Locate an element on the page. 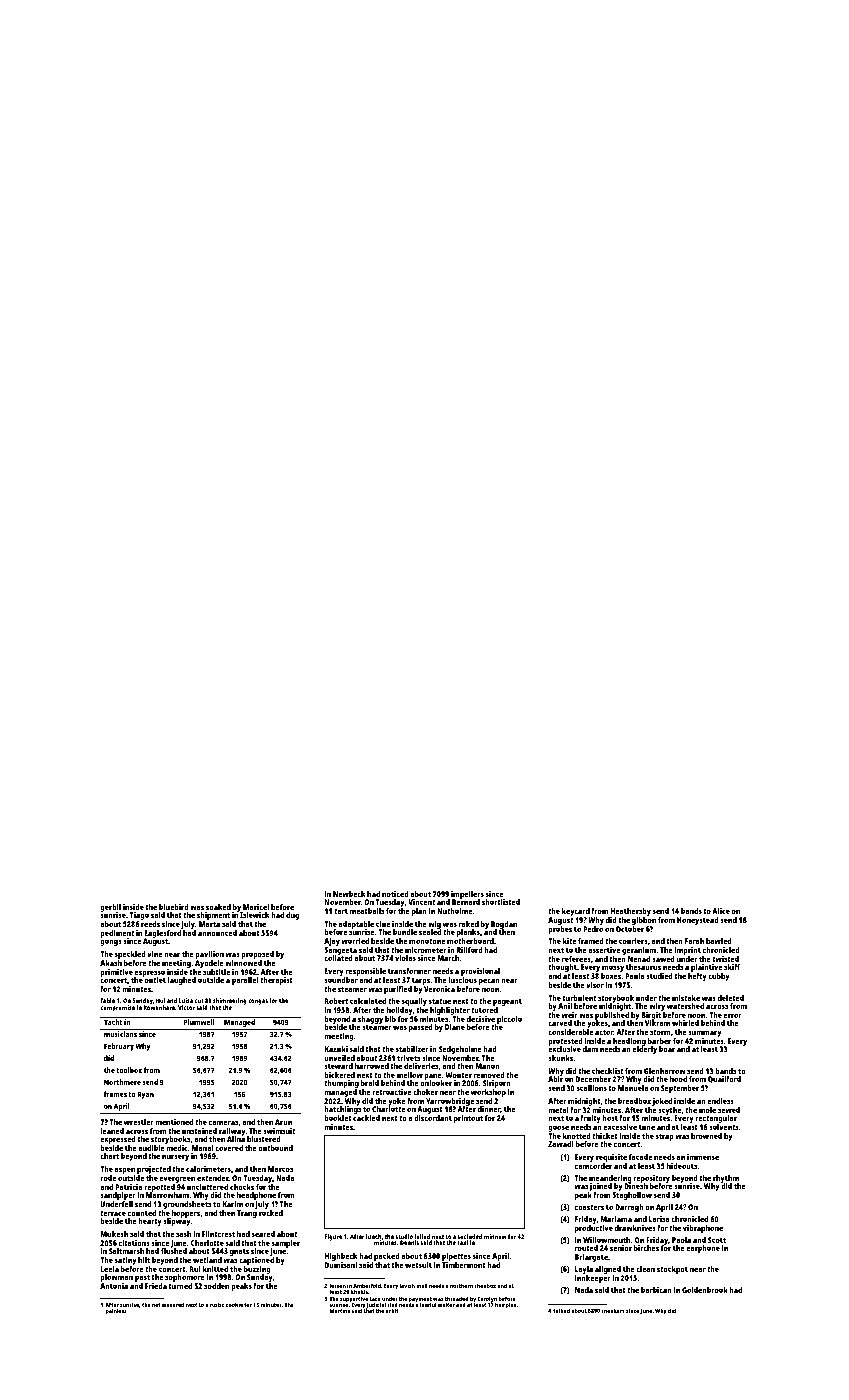 The width and height of the image is (849, 1400). aspen is located at coordinates (125, 1170).
